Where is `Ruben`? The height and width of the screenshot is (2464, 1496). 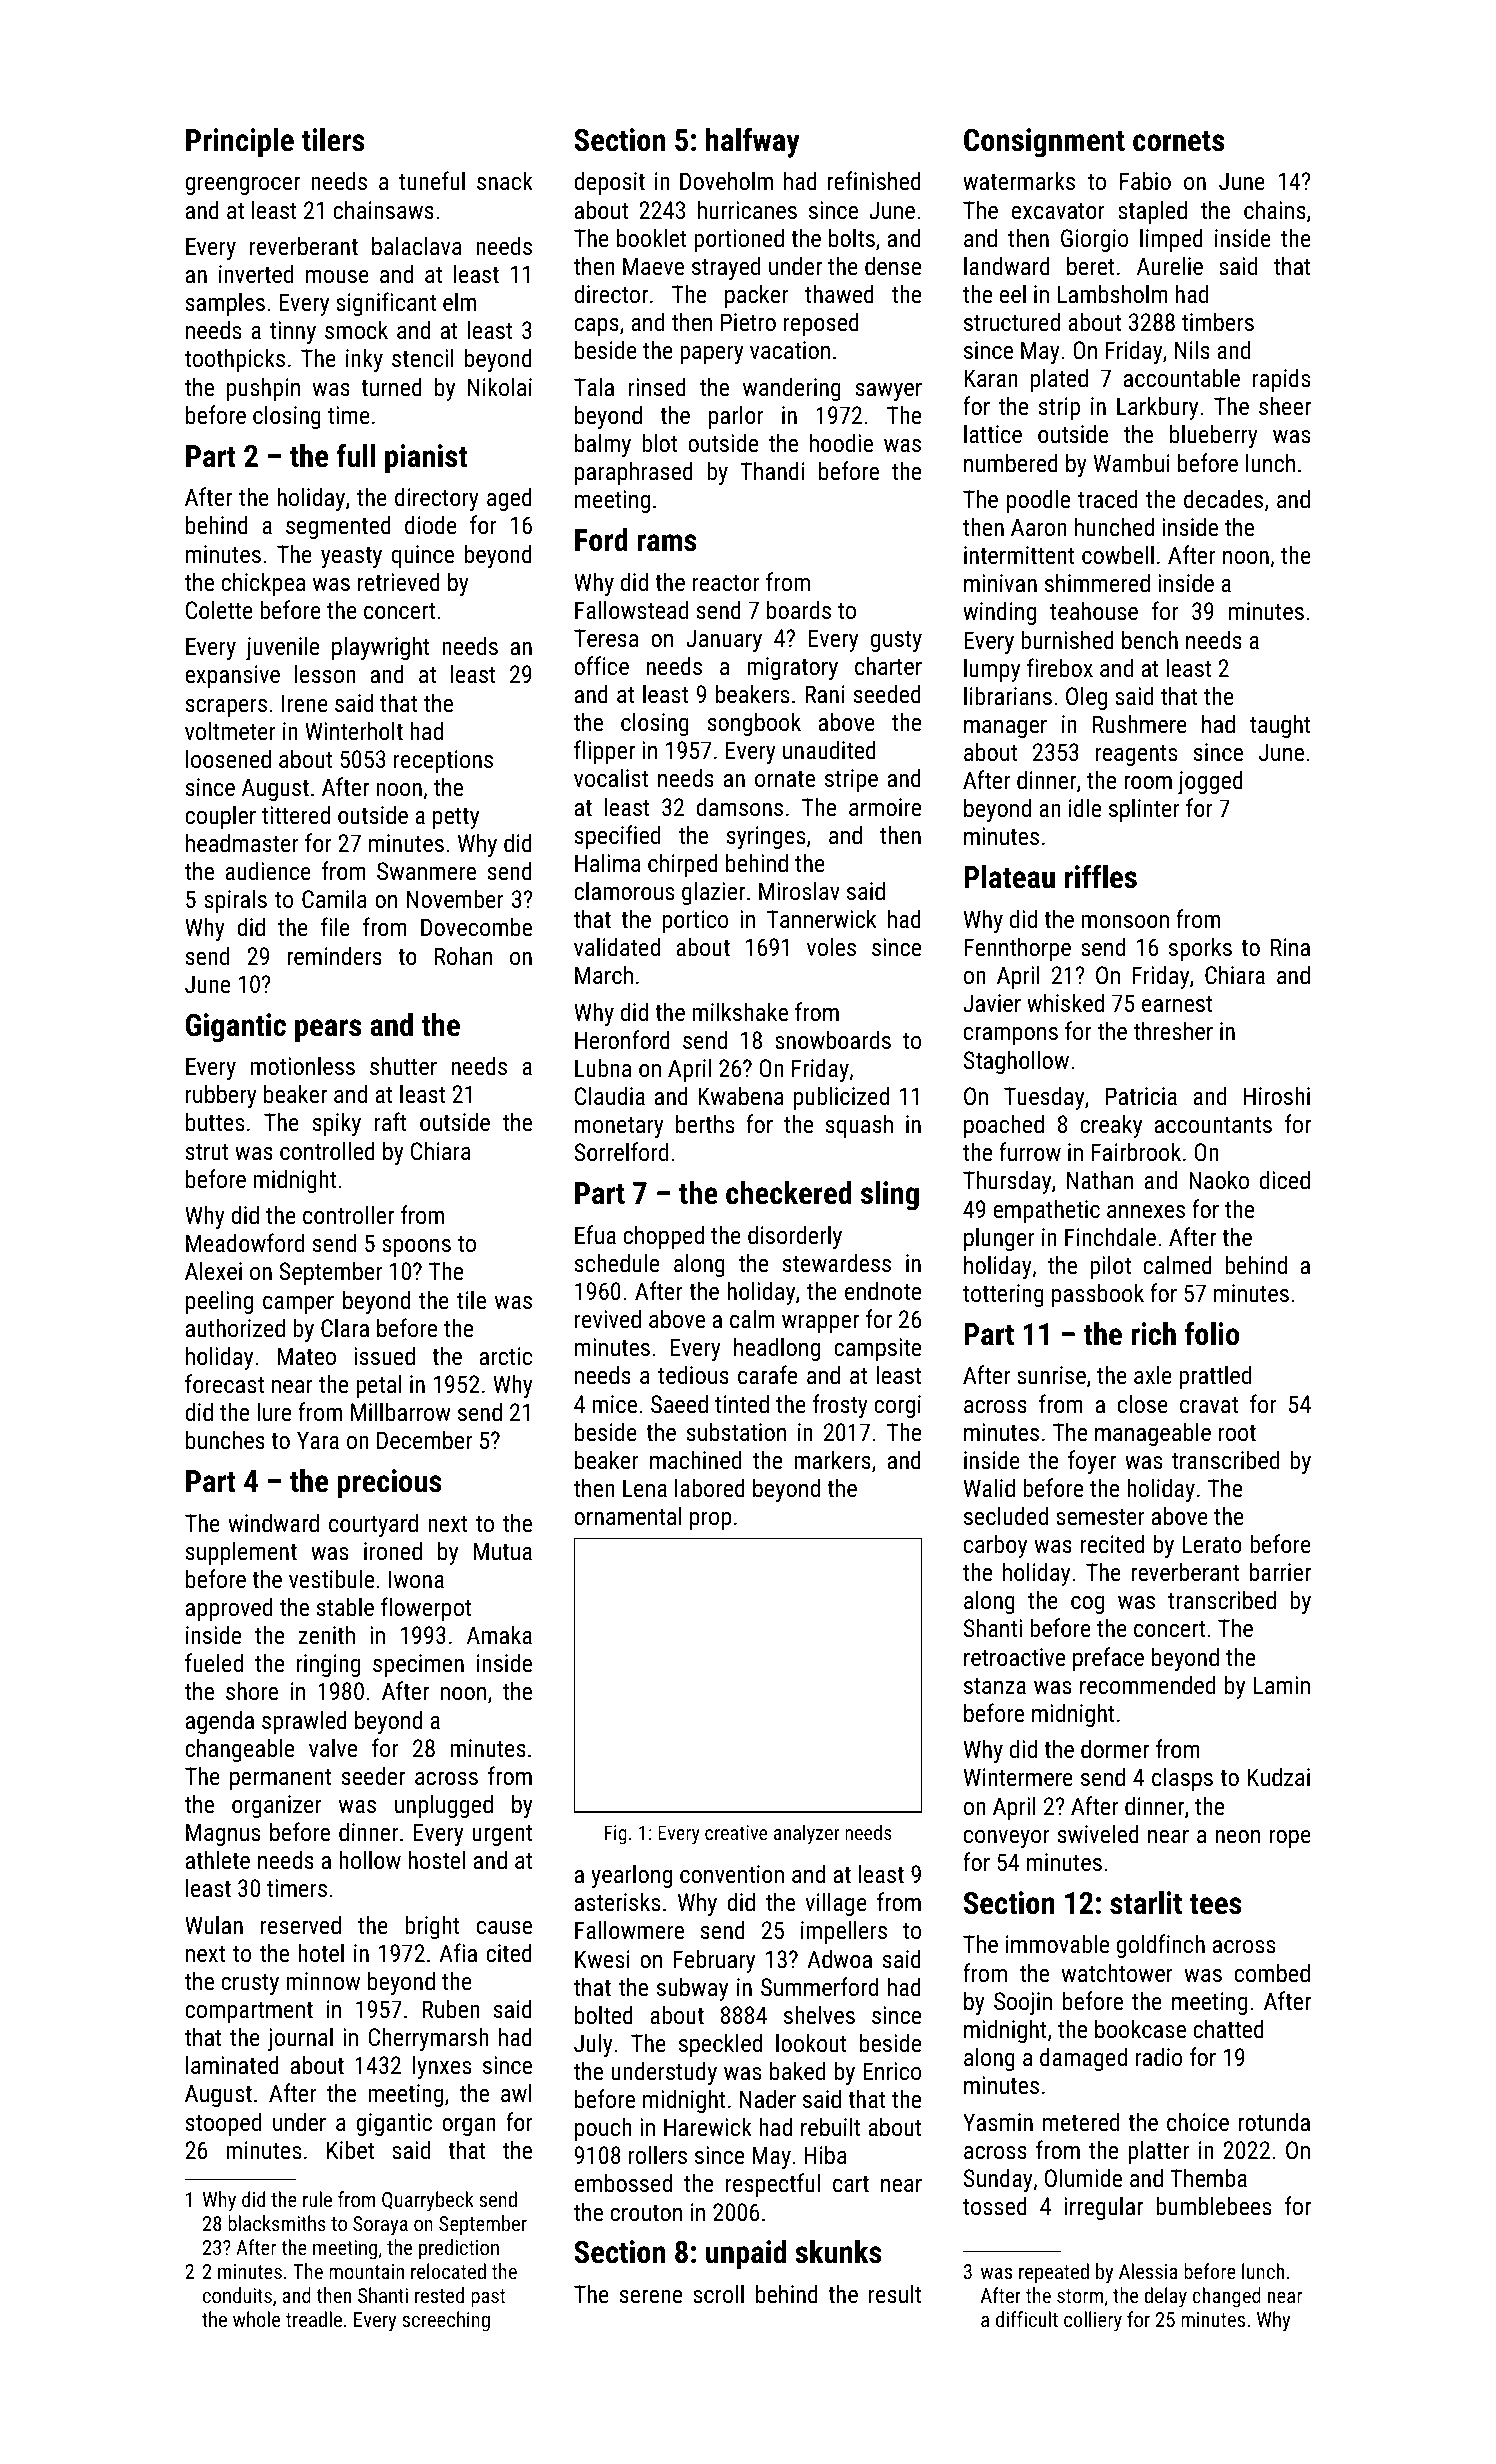
Ruben is located at coordinates (451, 2008).
